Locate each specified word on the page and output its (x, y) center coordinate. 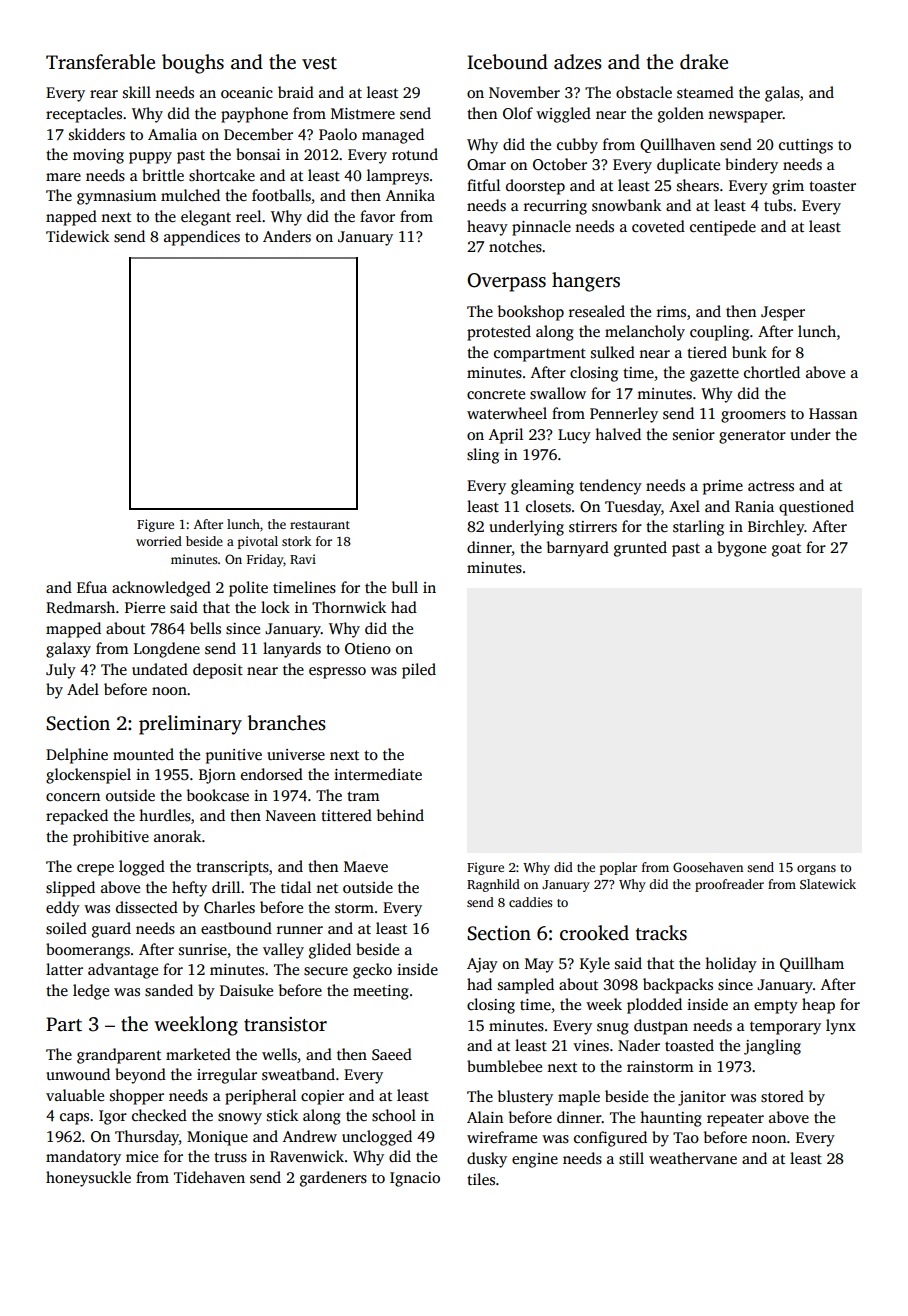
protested (499, 333)
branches (286, 723)
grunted (640, 549)
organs (816, 870)
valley (283, 951)
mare (63, 177)
